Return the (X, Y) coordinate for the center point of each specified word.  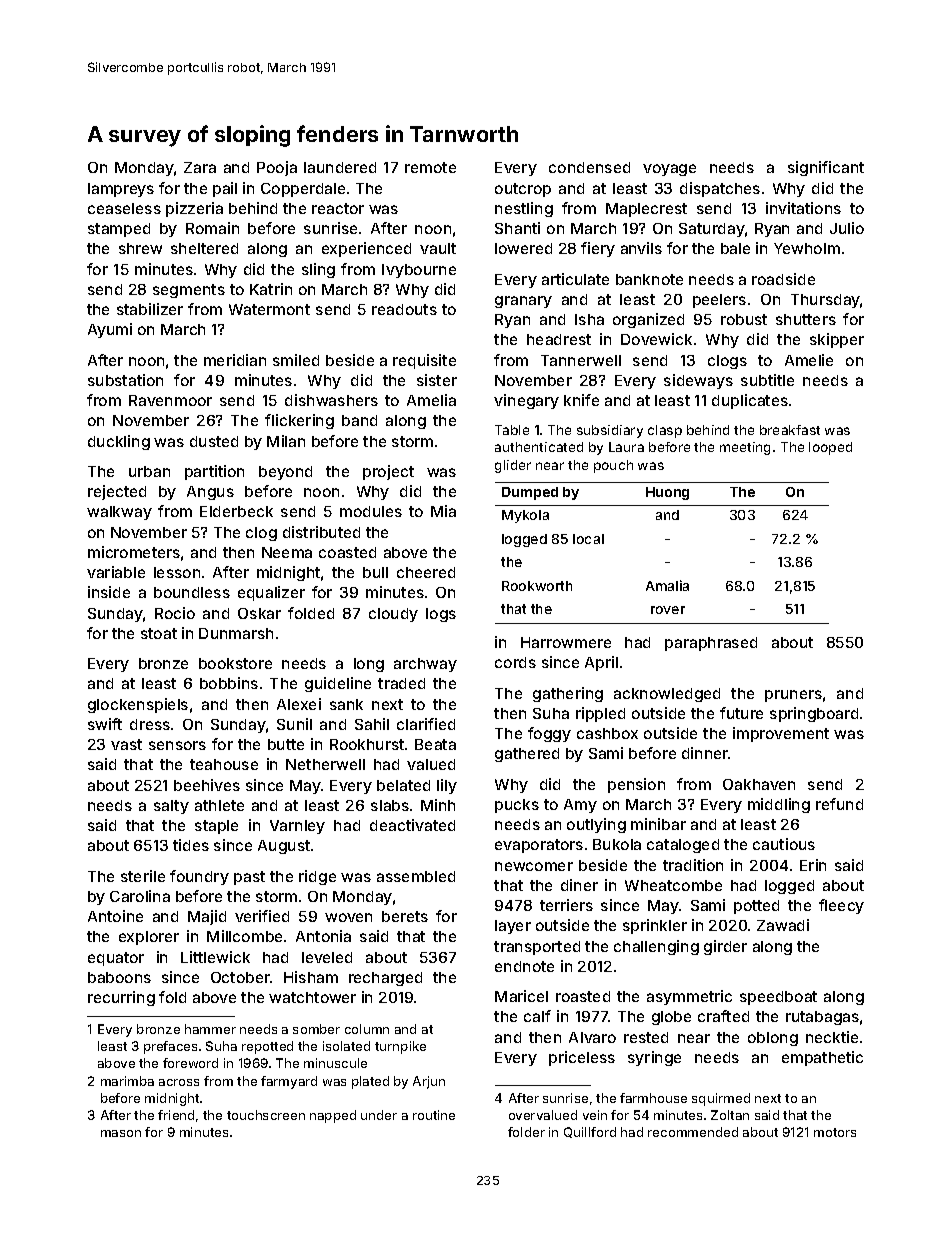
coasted (347, 552)
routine (434, 1115)
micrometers (134, 552)
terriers (566, 905)
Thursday (826, 301)
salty (171, 807)
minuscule (335, 1063)
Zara (200, 167)
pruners (793, 696)
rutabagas (822, 1018)
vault (438, 248)
